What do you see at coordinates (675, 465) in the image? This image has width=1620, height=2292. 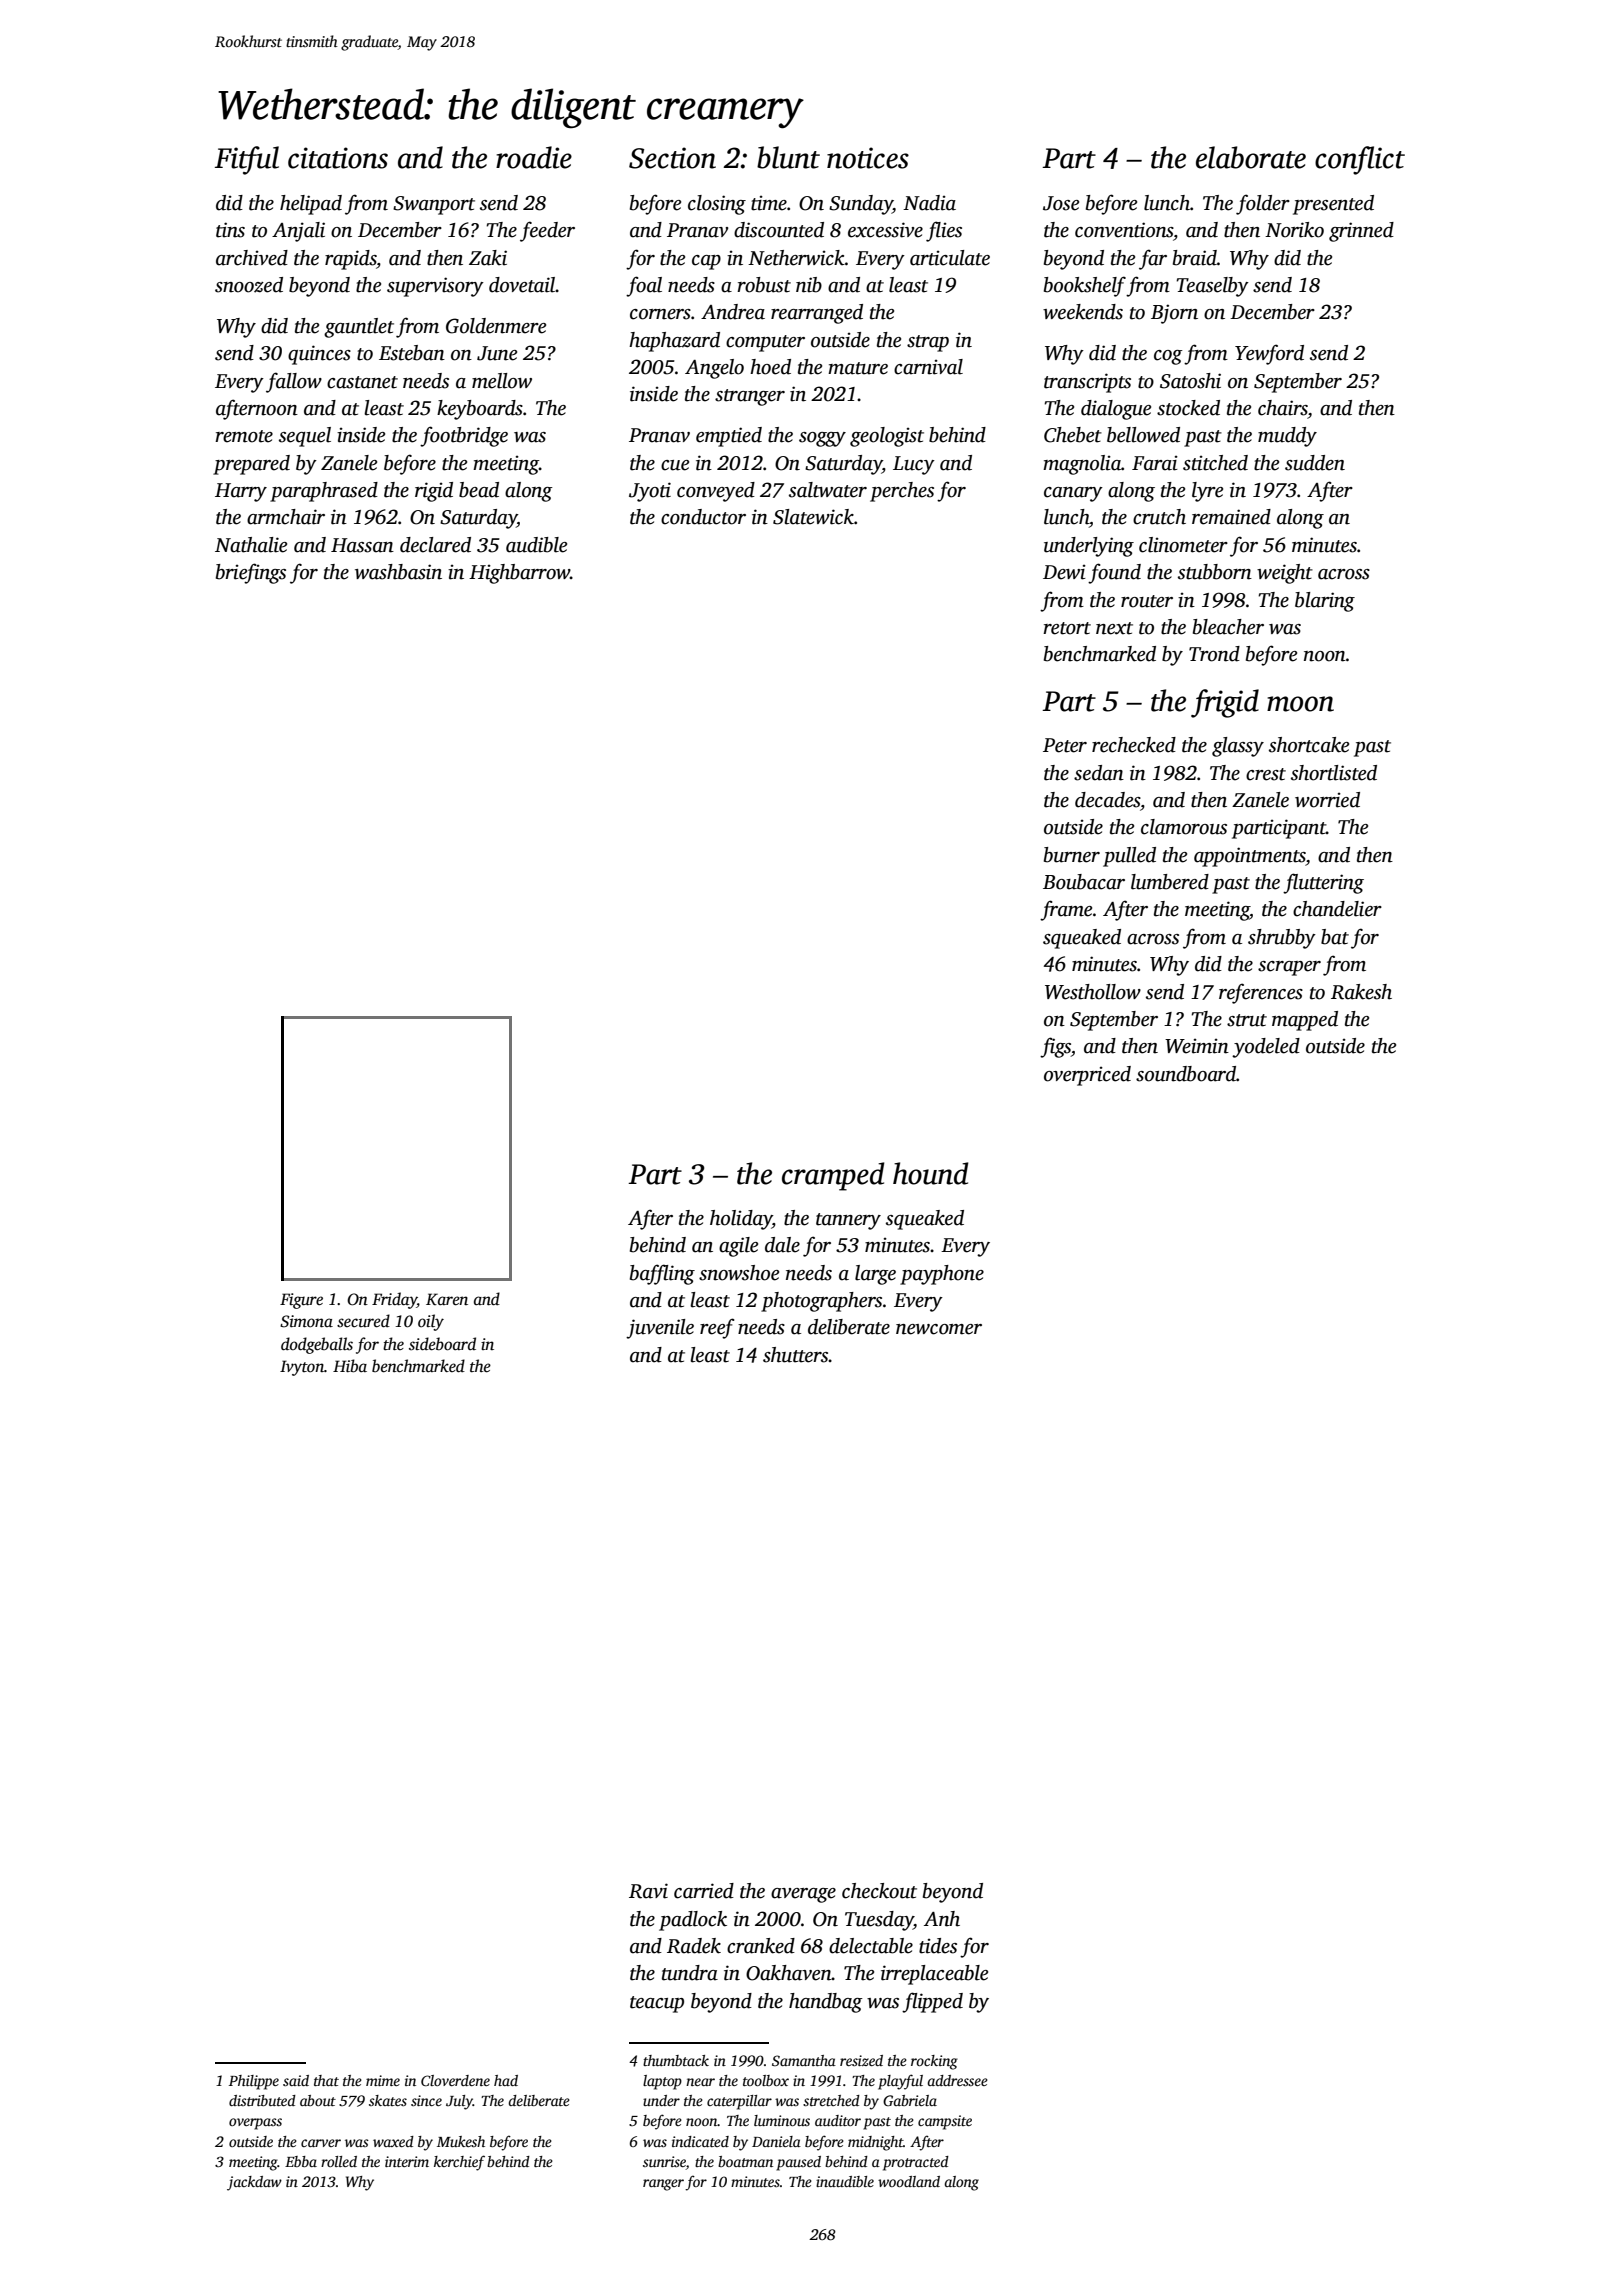 I see `cue` at bounding box center [675, 465].
